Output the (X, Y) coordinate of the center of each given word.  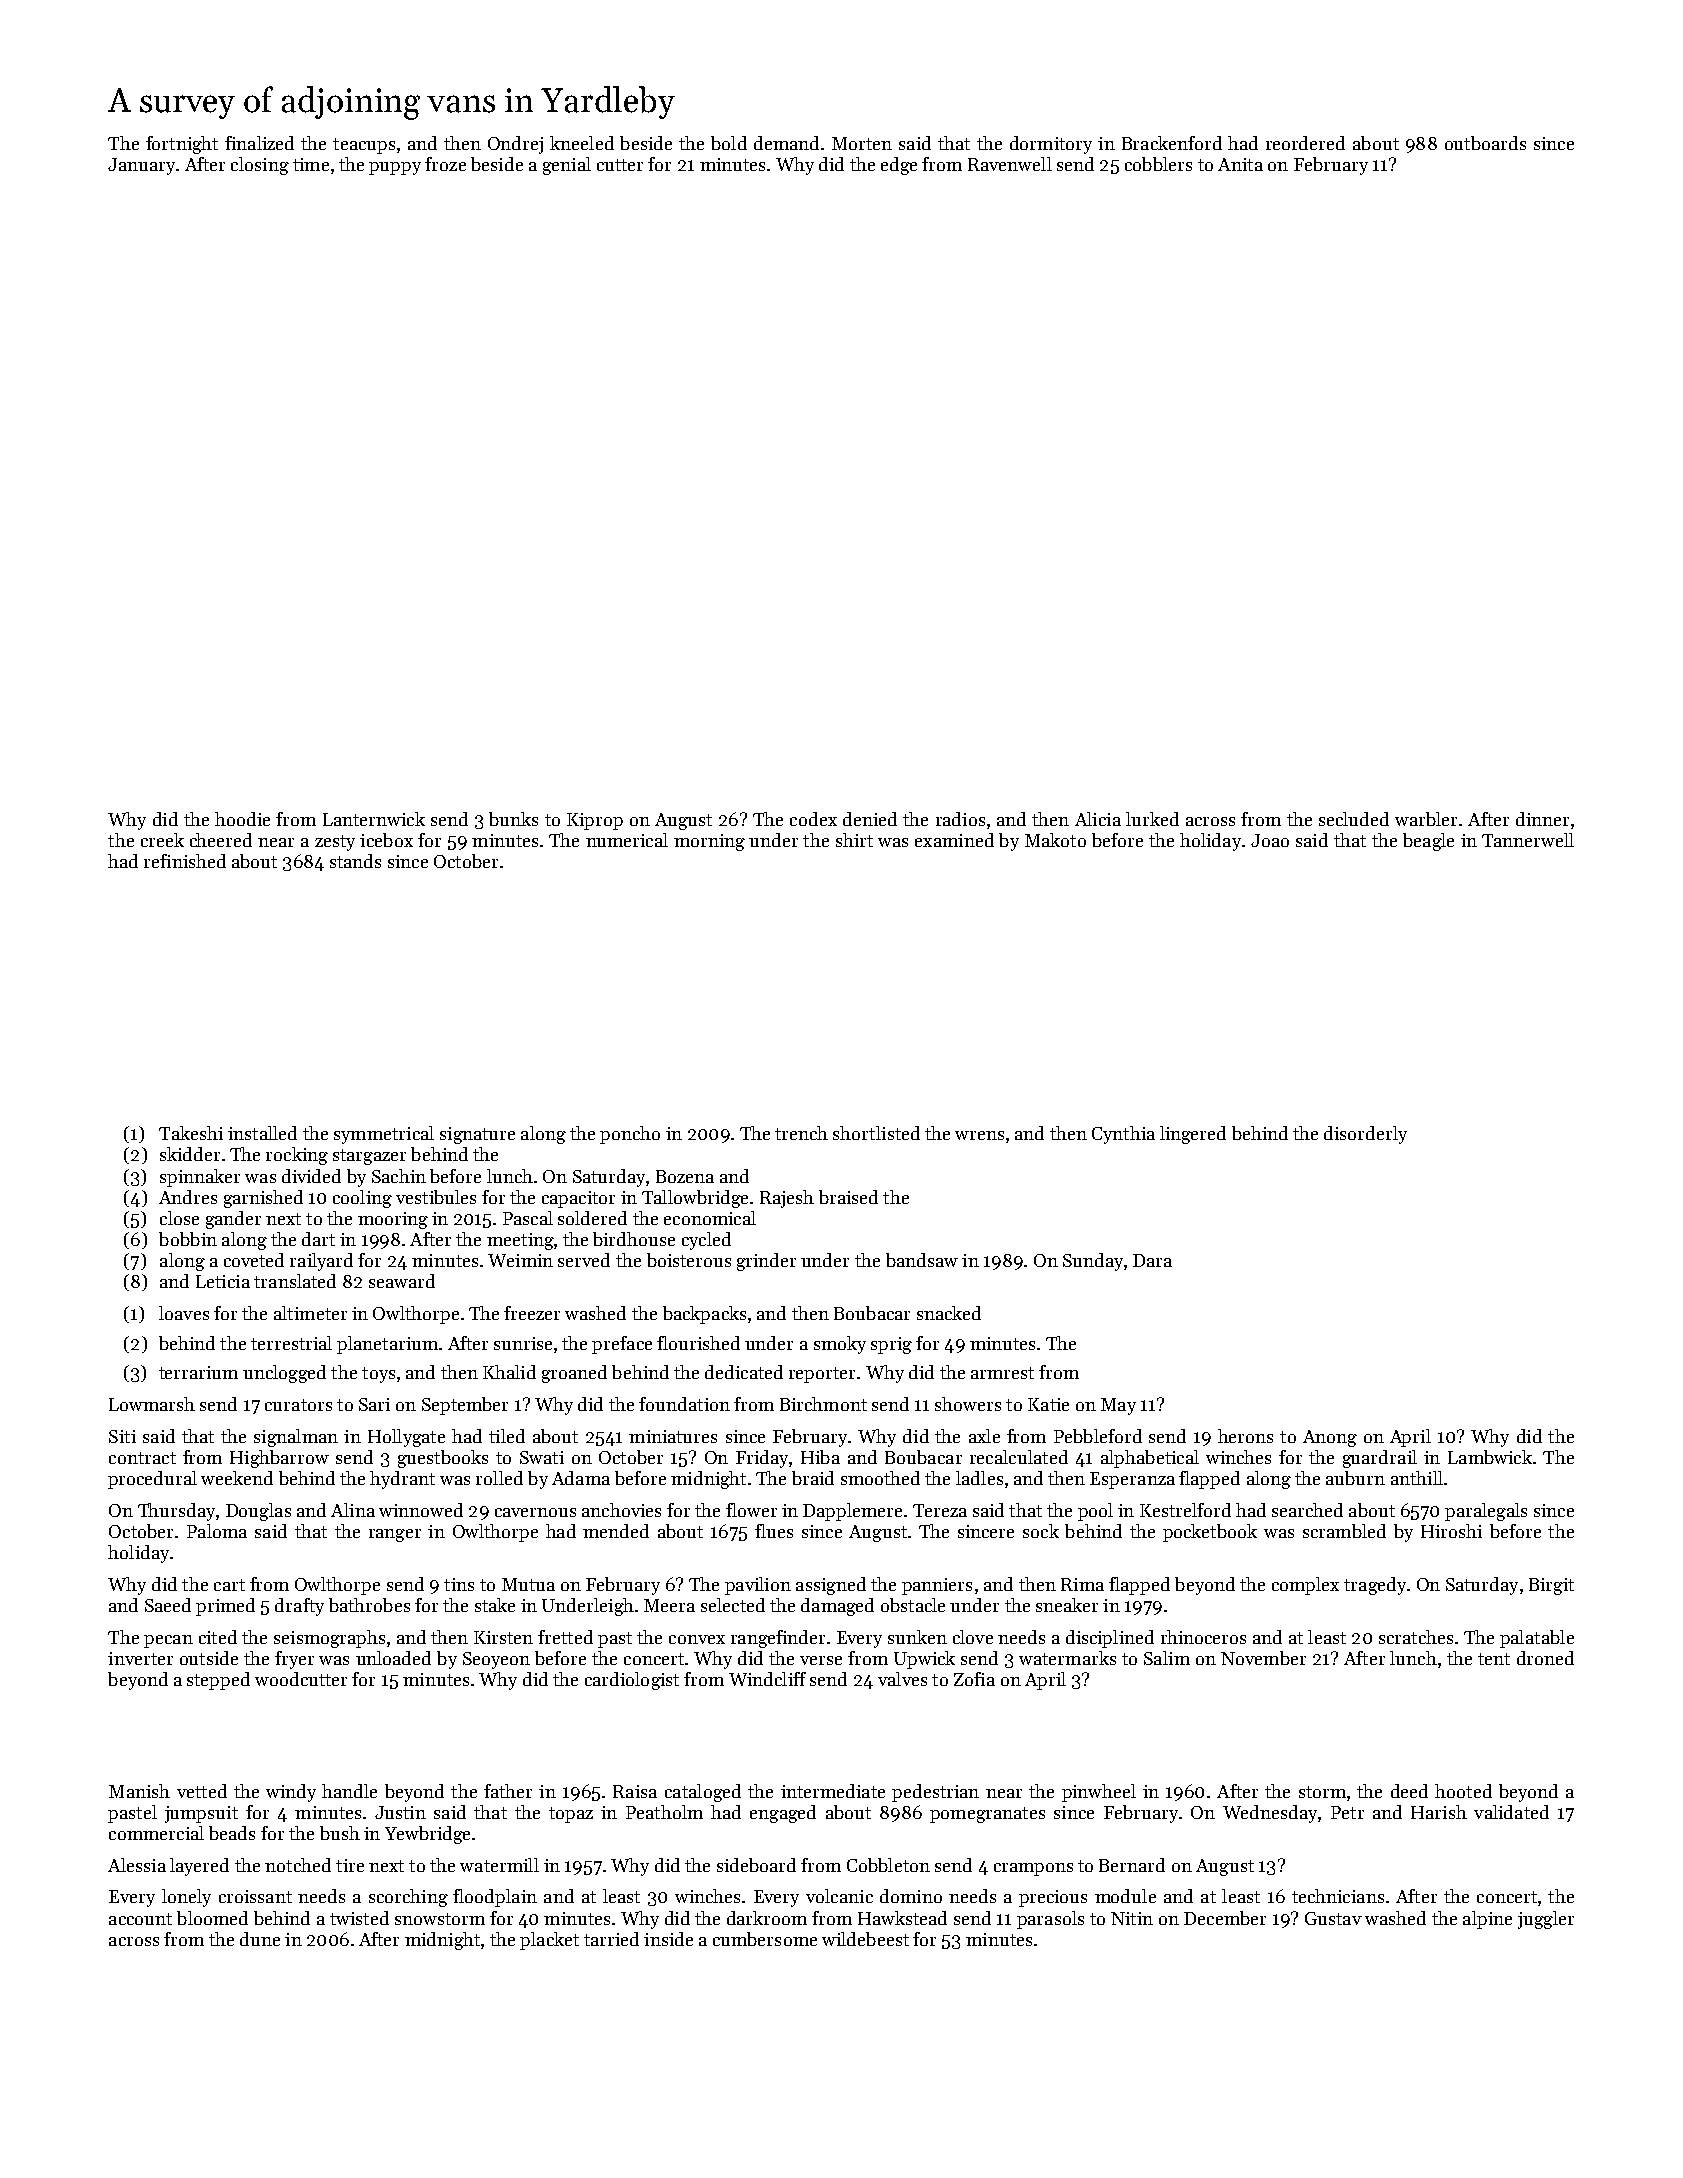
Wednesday (1270, 1814)
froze (445, 164)
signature (477, 1135)
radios (960, 819)
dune (260, 1939)
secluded (1354, 819)
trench (801, 1133)
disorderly (1365, 1135)
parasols (1050, 1920)
